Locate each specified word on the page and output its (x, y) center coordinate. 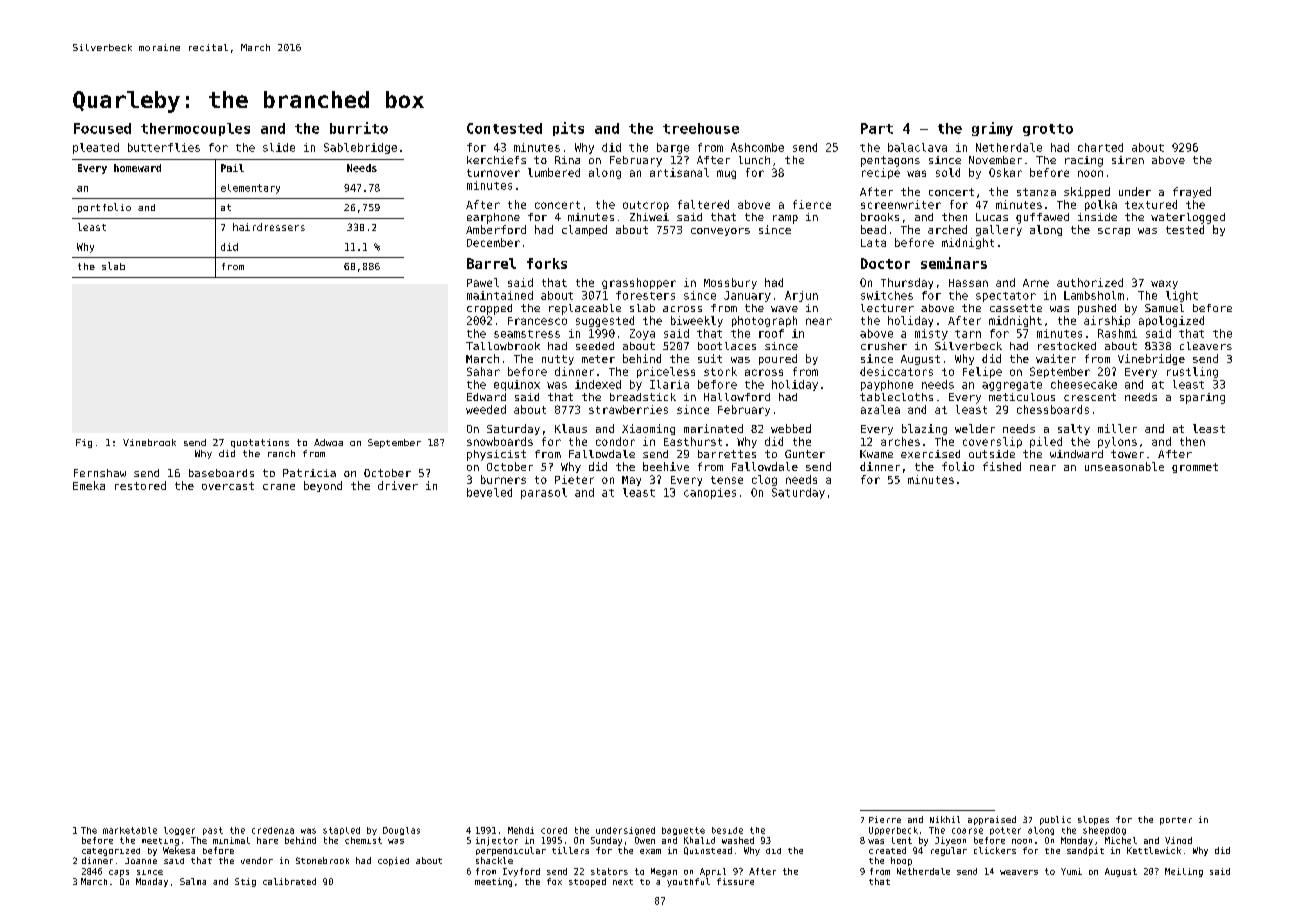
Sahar (483, 371)
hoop (901, 861)
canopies (710, 493)
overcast (228, 486)
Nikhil (945, 819)
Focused (102, 128)
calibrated (289, 881)
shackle (494, 860)
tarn (968, 334)
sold (948, 172)
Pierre (885, 819)
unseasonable (1124, 466)
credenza (273, 830)
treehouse (701, 128)
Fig (84, 443)
